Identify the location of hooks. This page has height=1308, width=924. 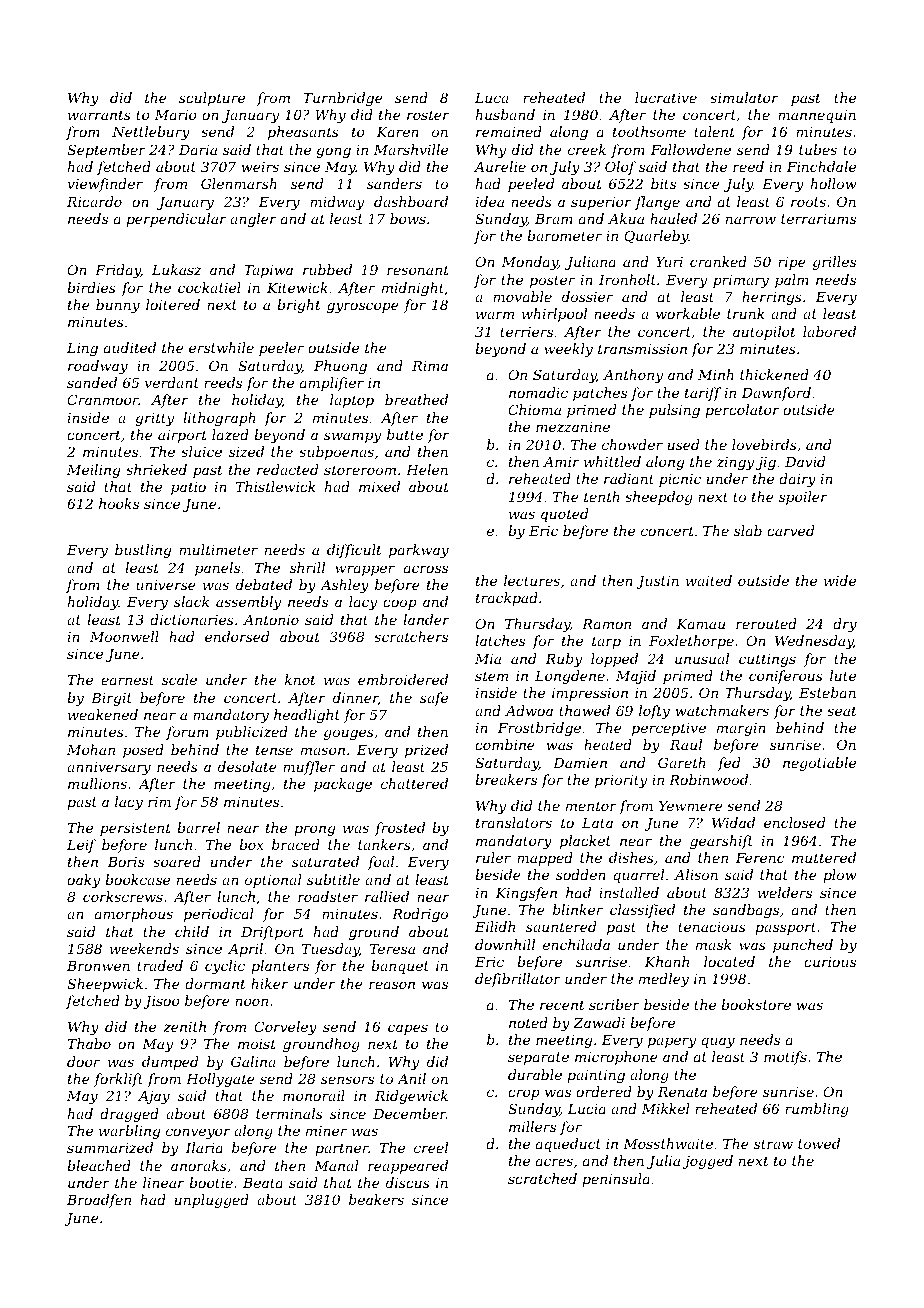
(119, 503).
